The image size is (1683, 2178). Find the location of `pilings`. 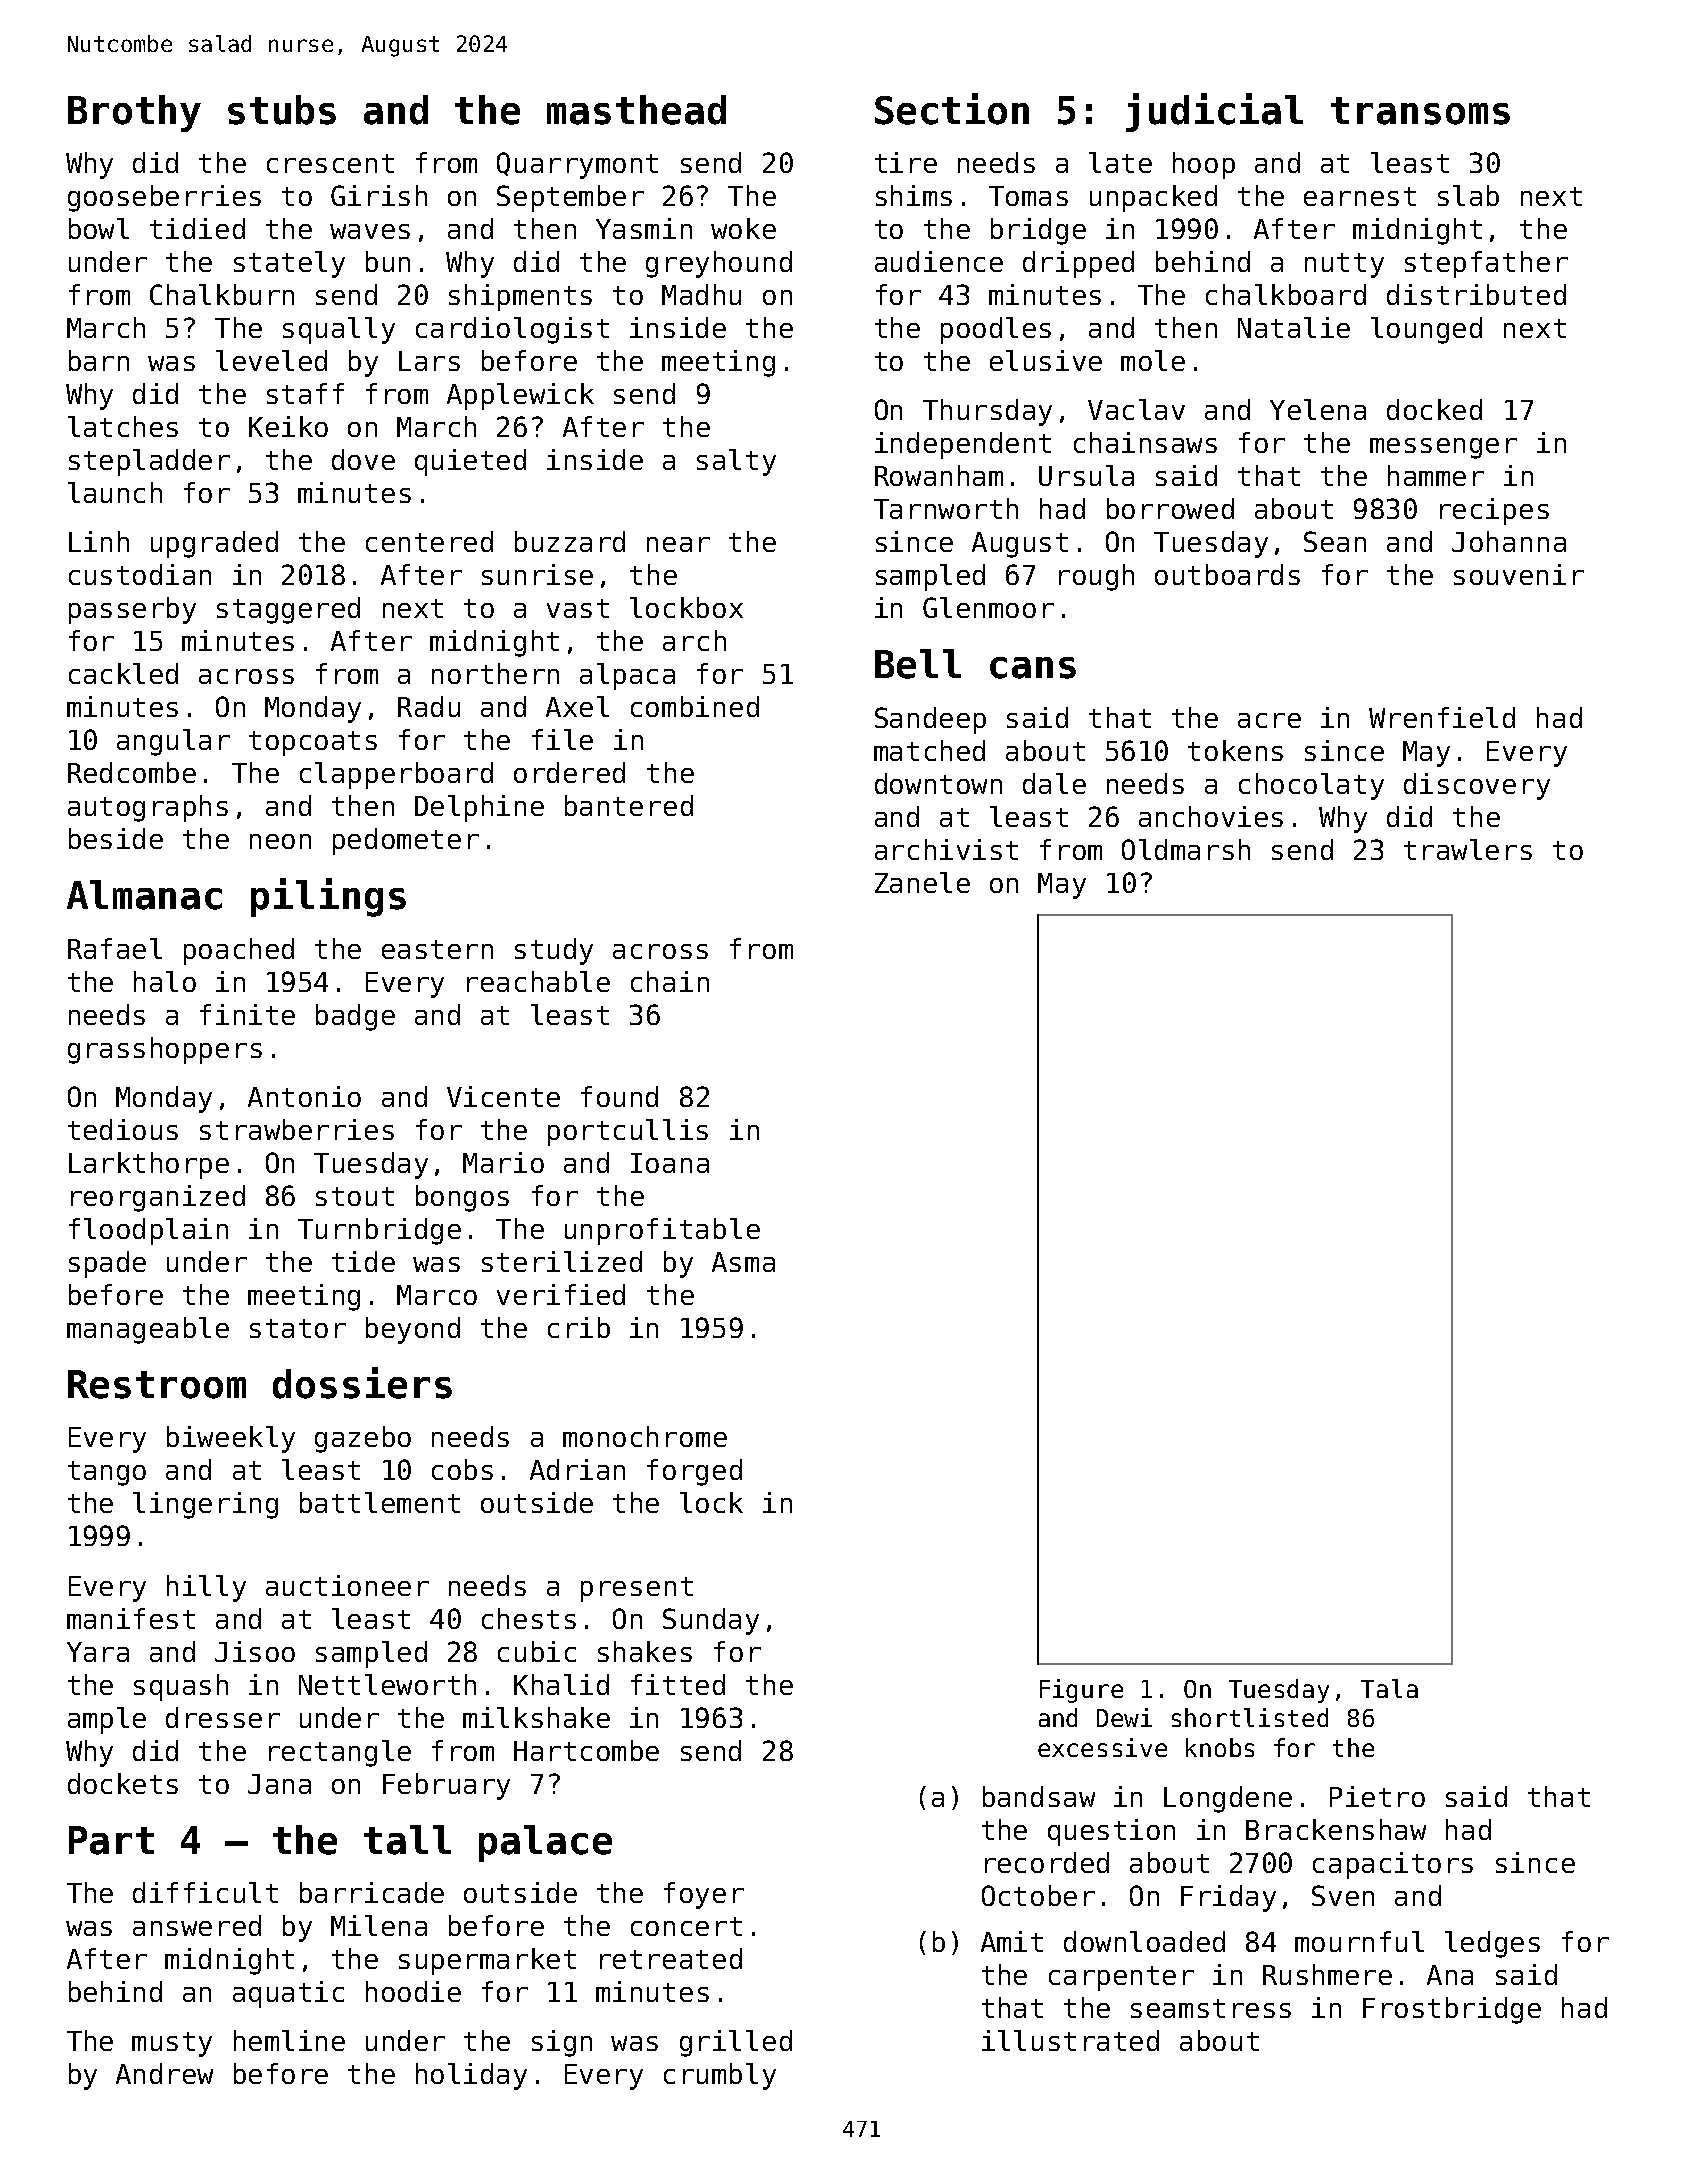

pilings is located at coordinates (328, 897).
